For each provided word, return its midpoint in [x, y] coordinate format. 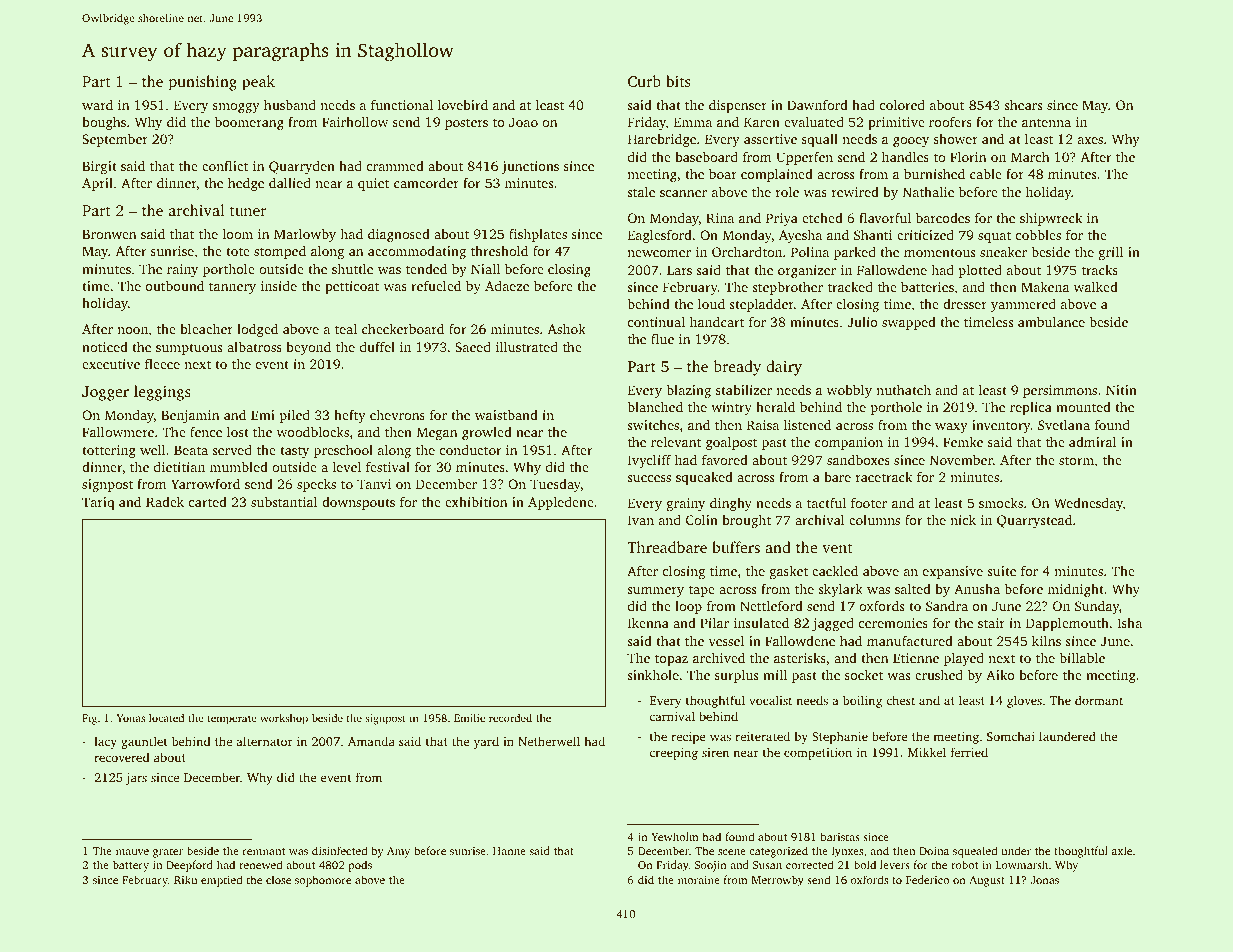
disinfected [339, 850]
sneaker [1003, 251]
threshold [499, 251]
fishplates [538, 235]
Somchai [1011, 736]
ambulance [1051, 322]
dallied [290, 182]
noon [132, 330]
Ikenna [648, 623]
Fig [89, 719]
